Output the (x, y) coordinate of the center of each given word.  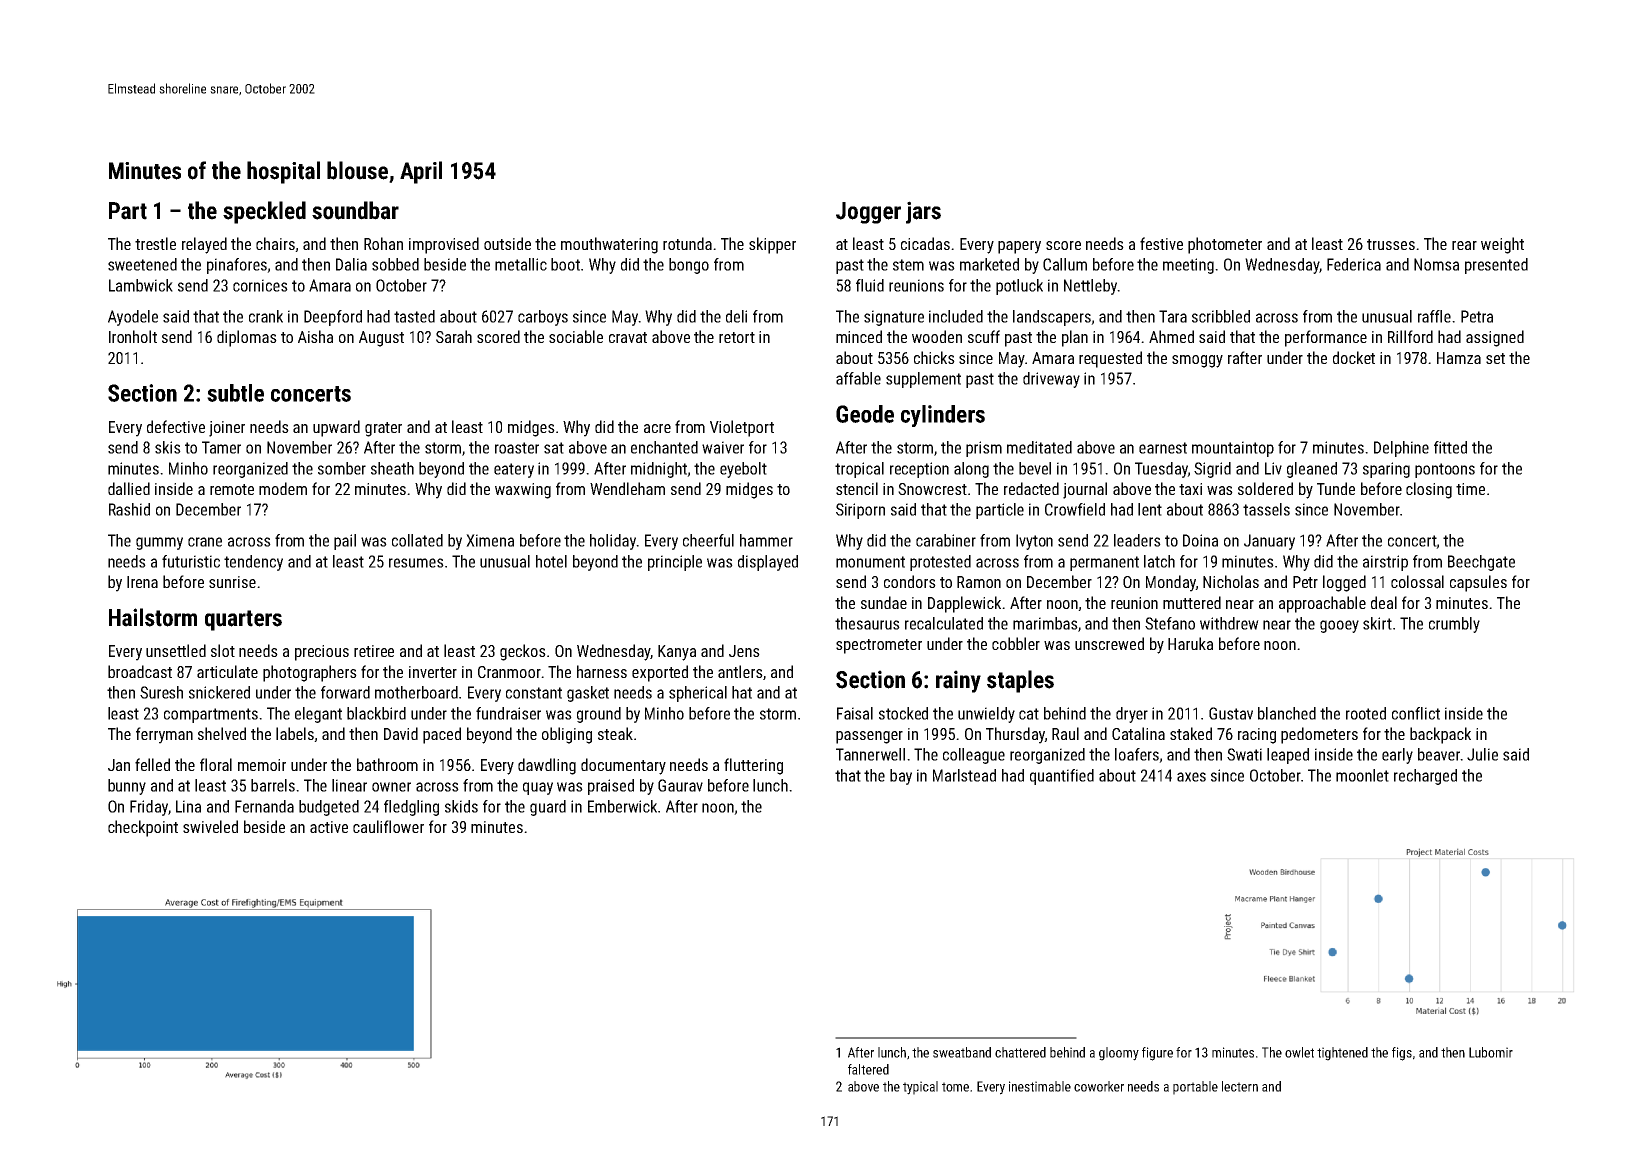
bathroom (387, 764)
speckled (264, 212)
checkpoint (143, 828)
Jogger (868, 213)
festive (1161, 243)
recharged (1425, 777)
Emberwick (622, 806)
